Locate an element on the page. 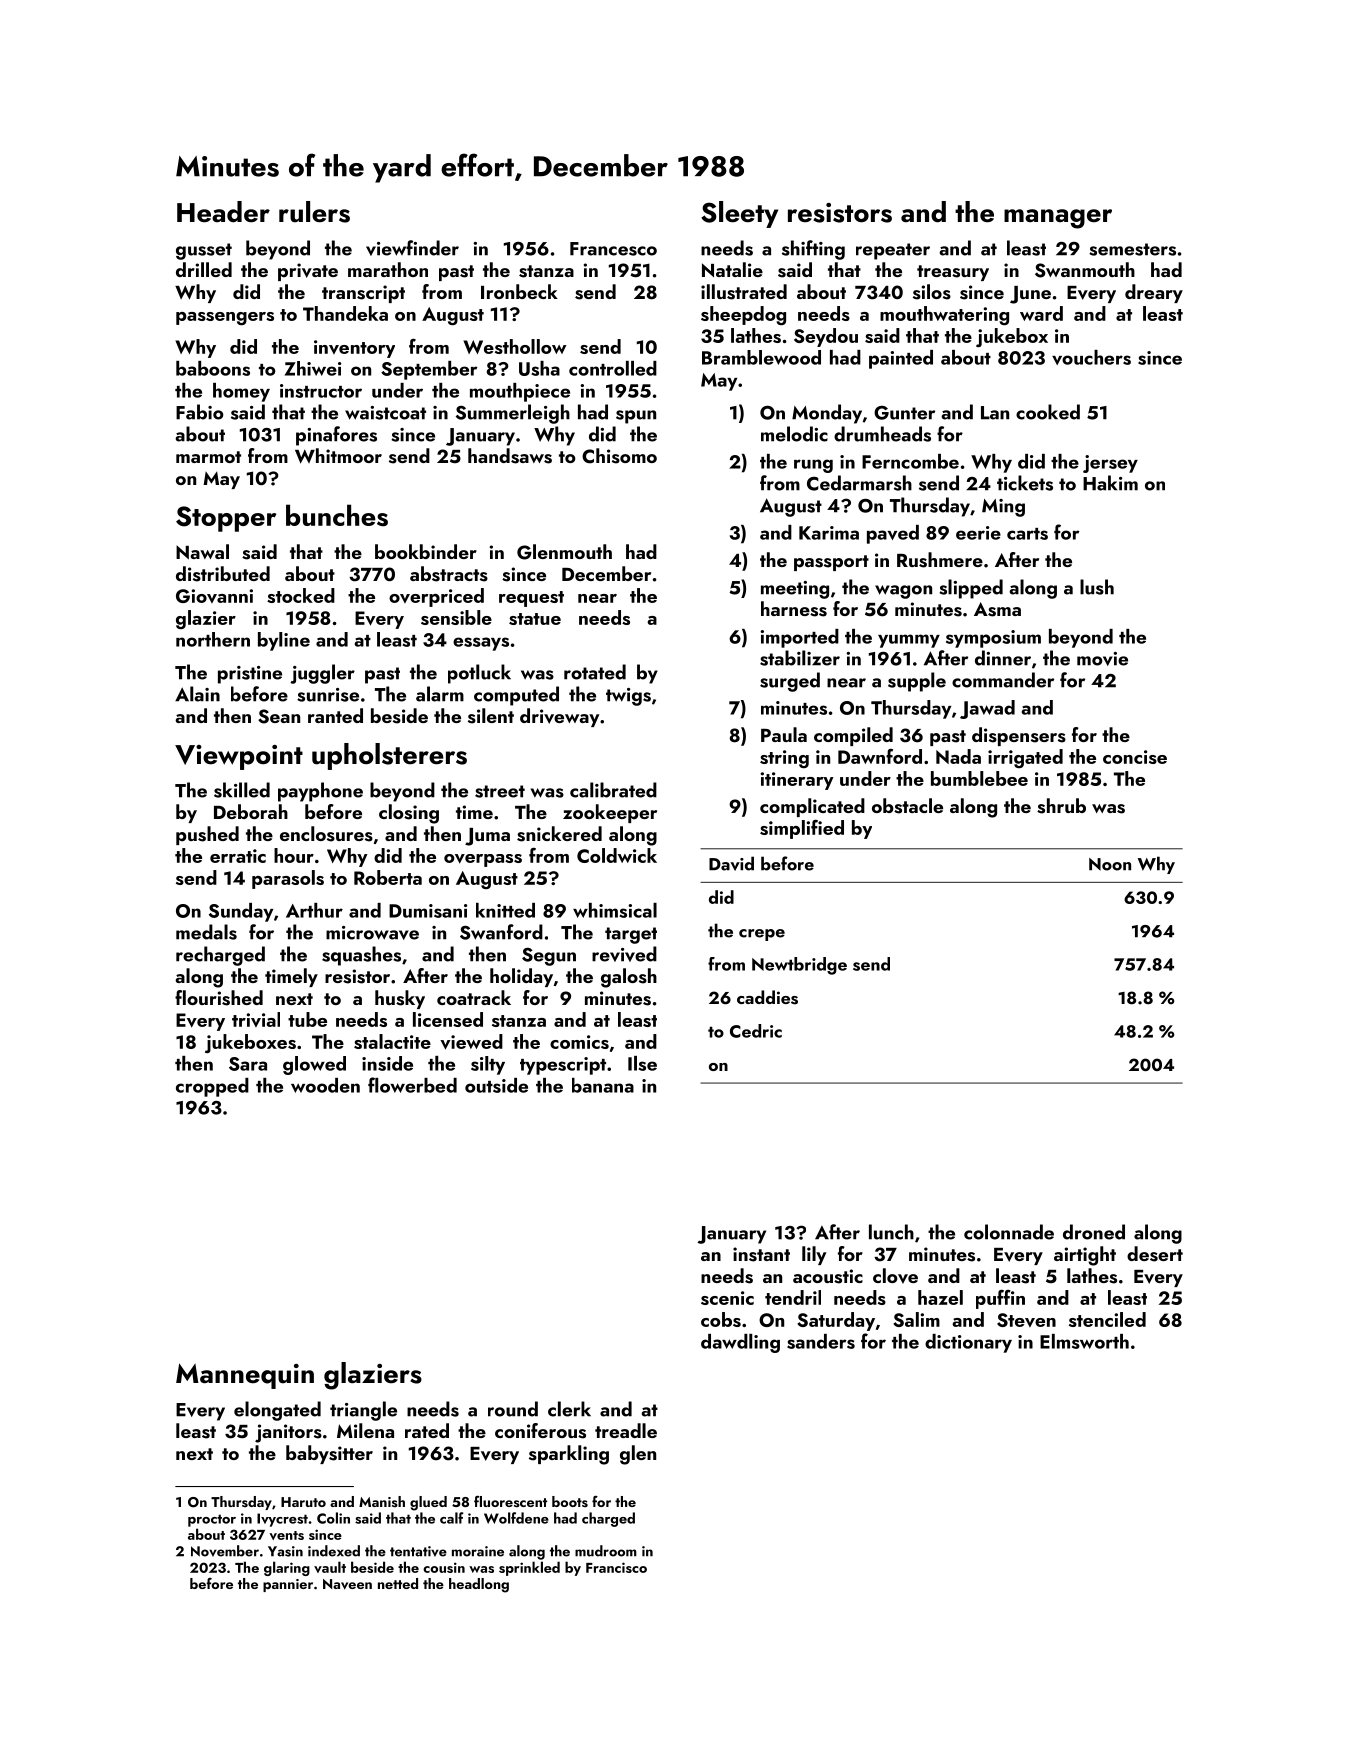 Image resolution: width=1358 pixels, height=1757 pixels. Sleety is located at coordinates (739, 214).
